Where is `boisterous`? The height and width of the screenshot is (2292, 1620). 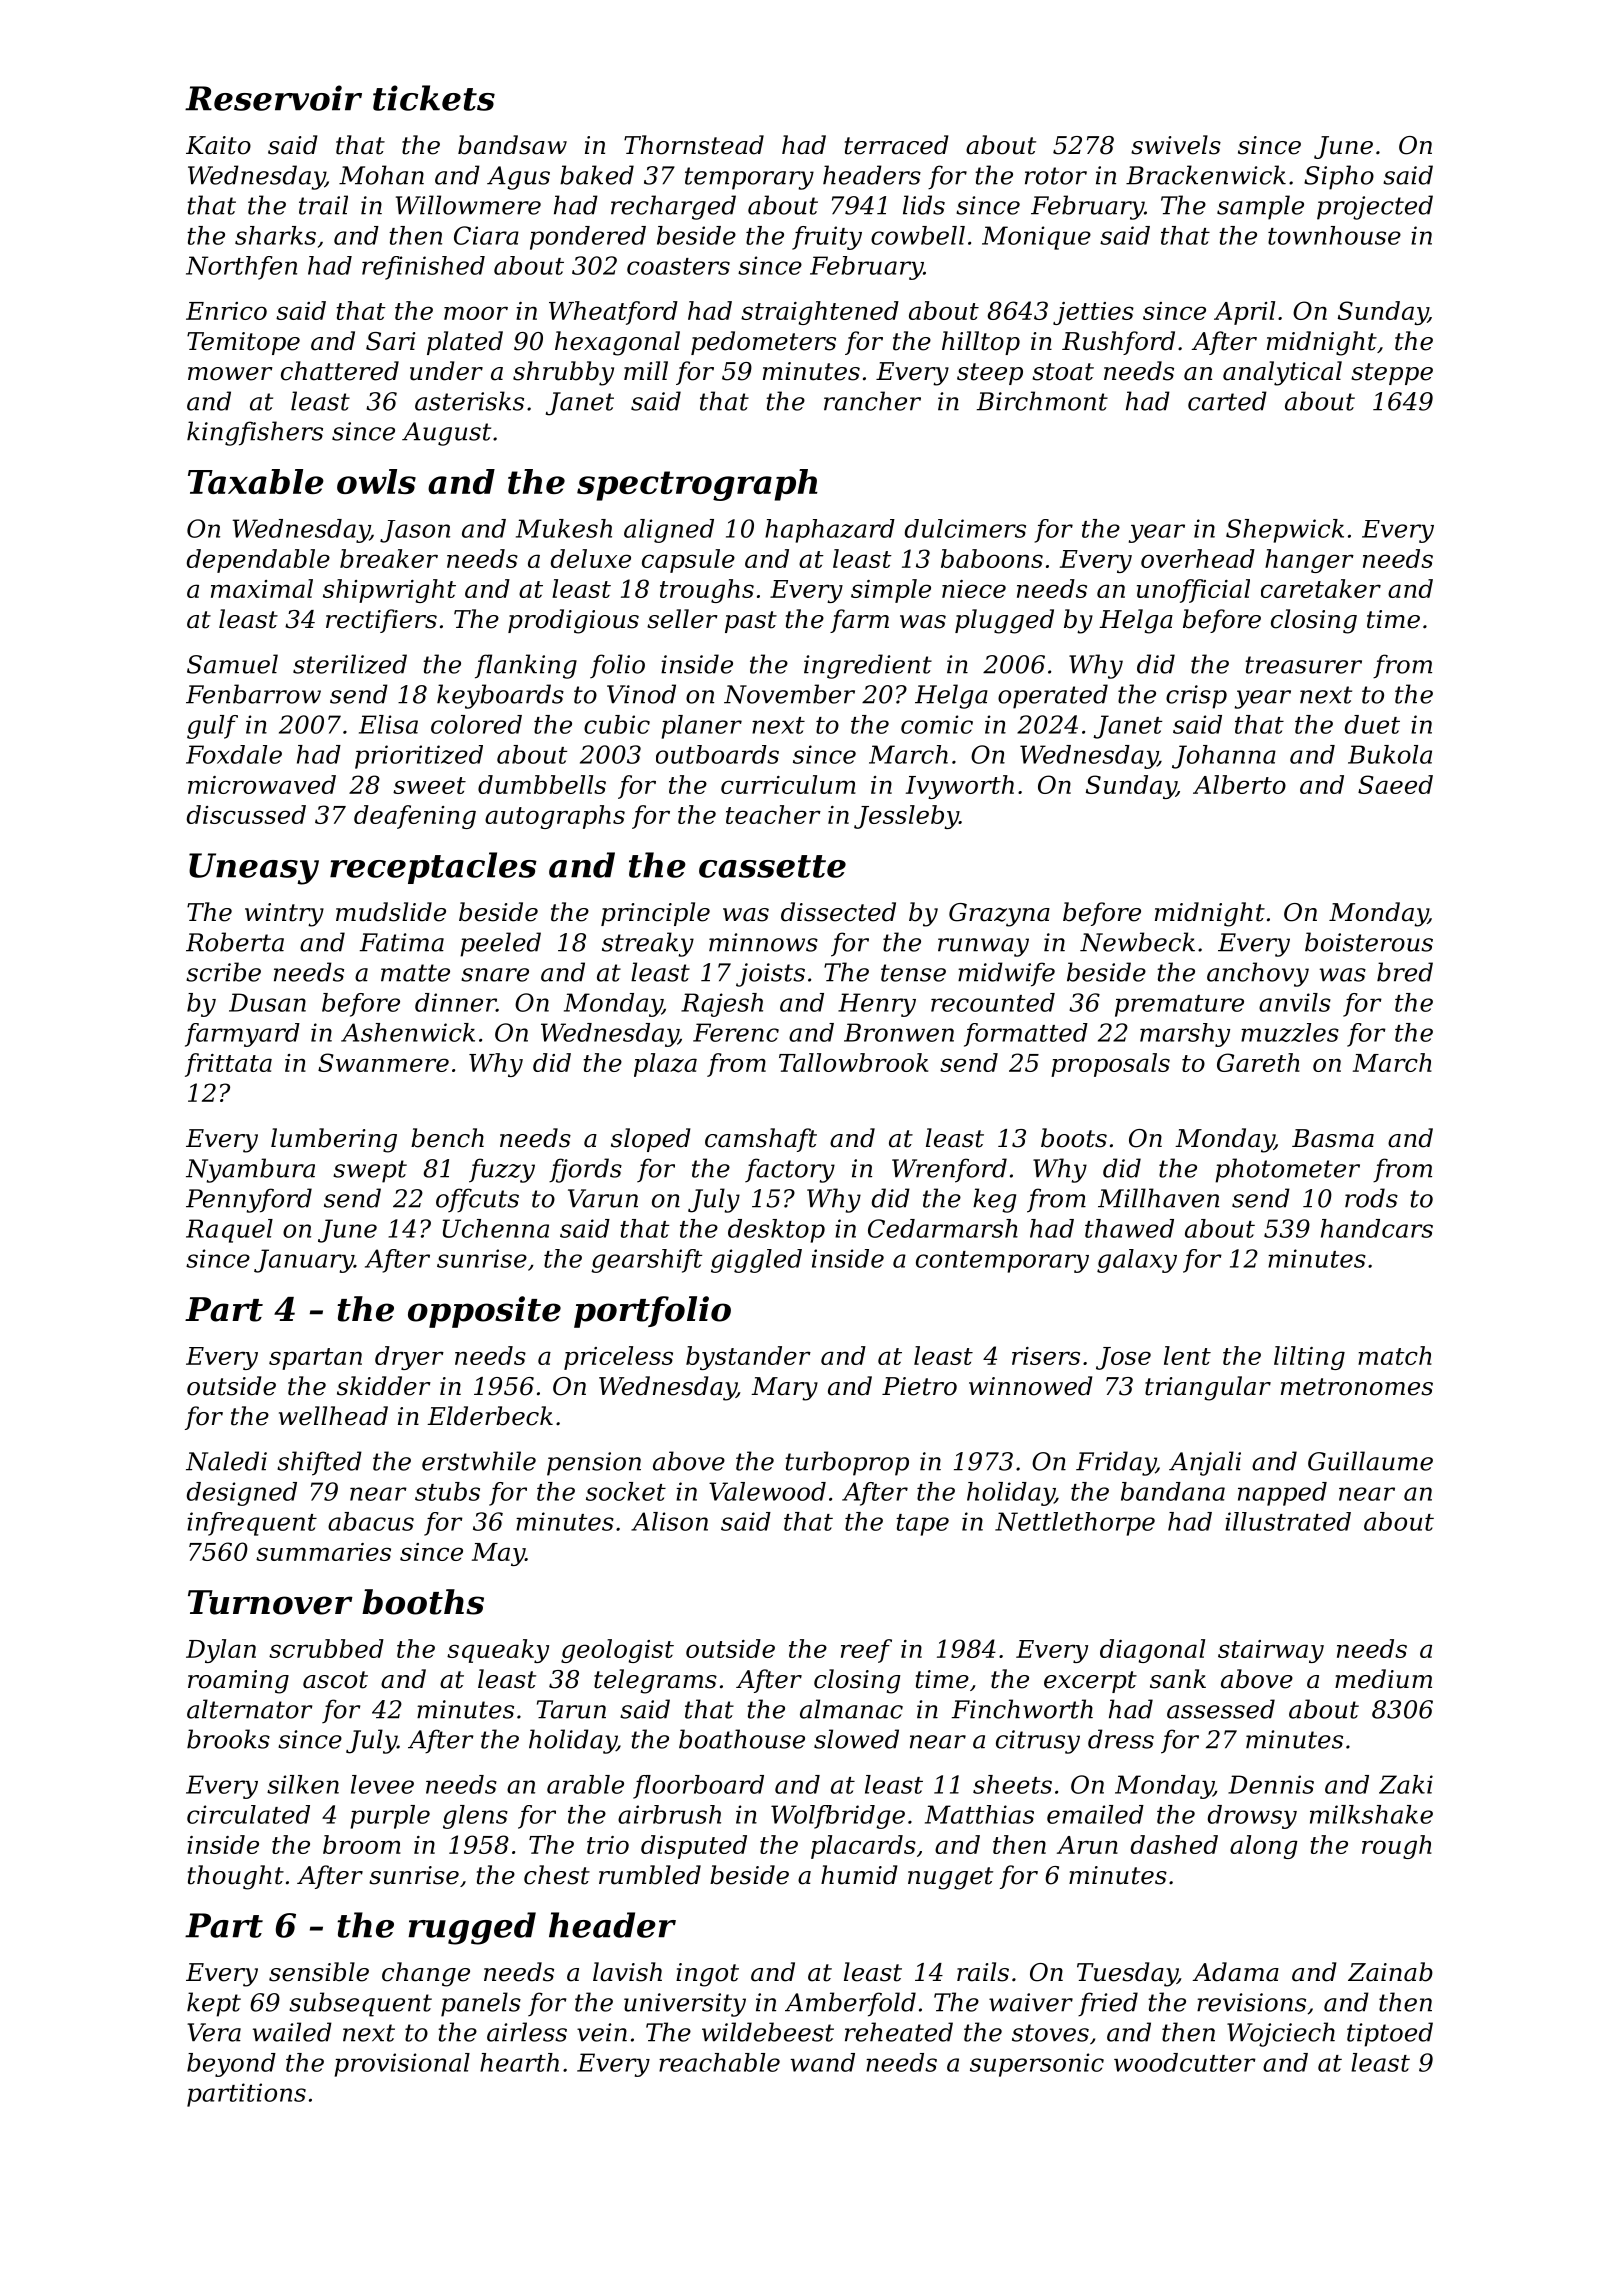 boisterous is located at coordinates (1369, 942).
